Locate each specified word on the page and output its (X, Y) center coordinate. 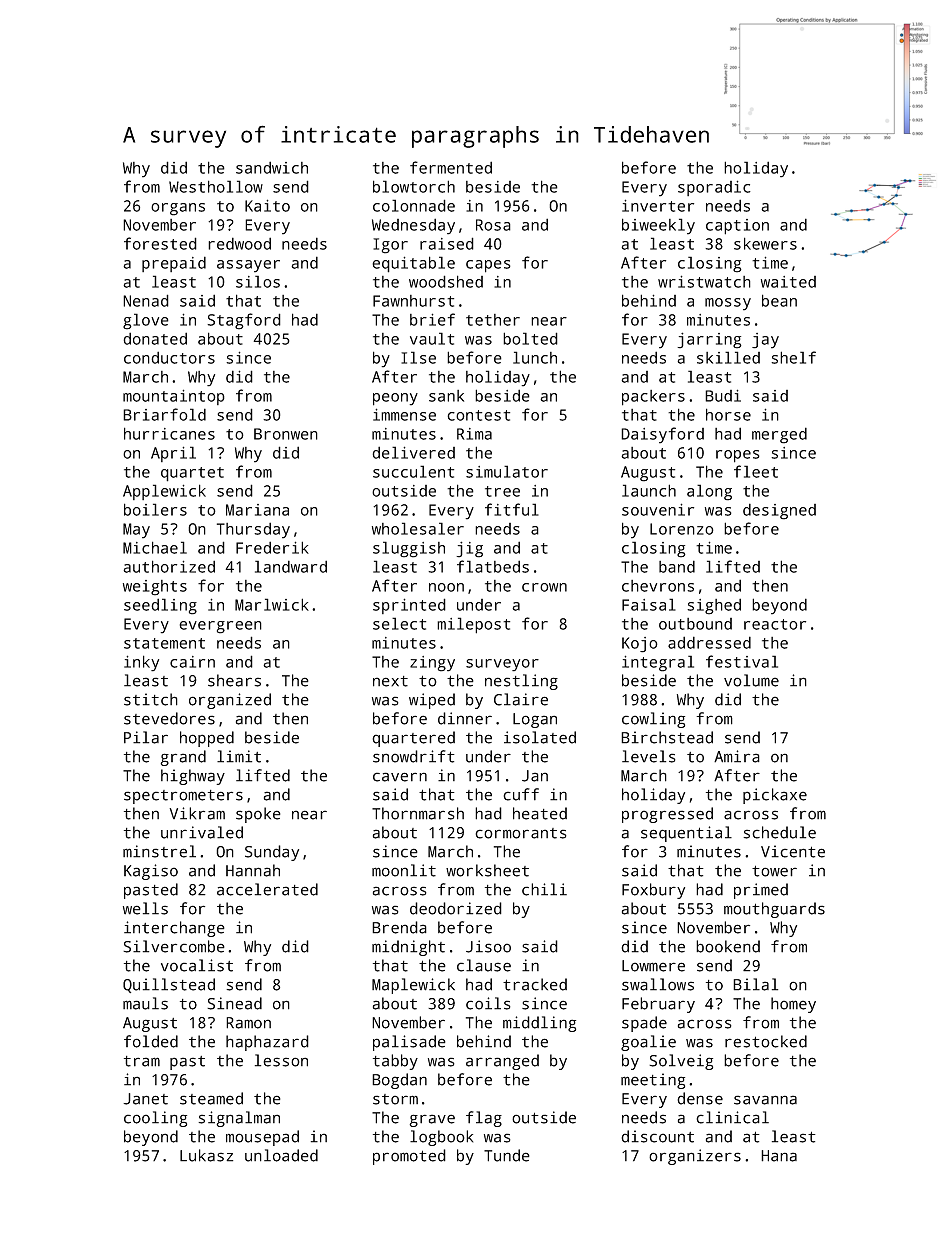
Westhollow (216, 186)
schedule (779, 832)
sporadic (714, 188)
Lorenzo (682, 529)
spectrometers (183, 797)
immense (404, 414)
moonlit (404, 870)
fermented (451, 167)
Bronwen (286, 434)
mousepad (262, 1138)
